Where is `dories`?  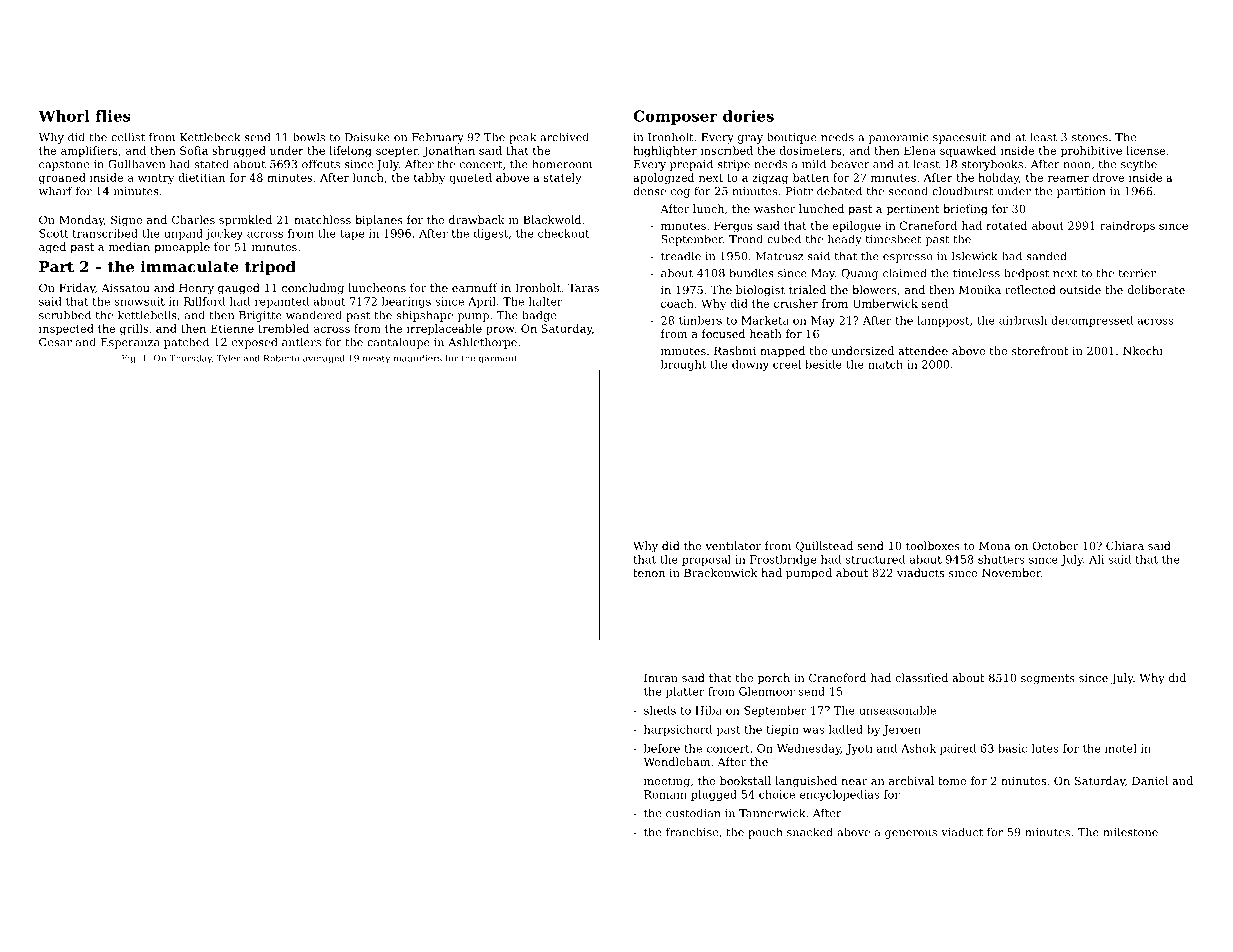
dories is located at coordinates (748, 116).
